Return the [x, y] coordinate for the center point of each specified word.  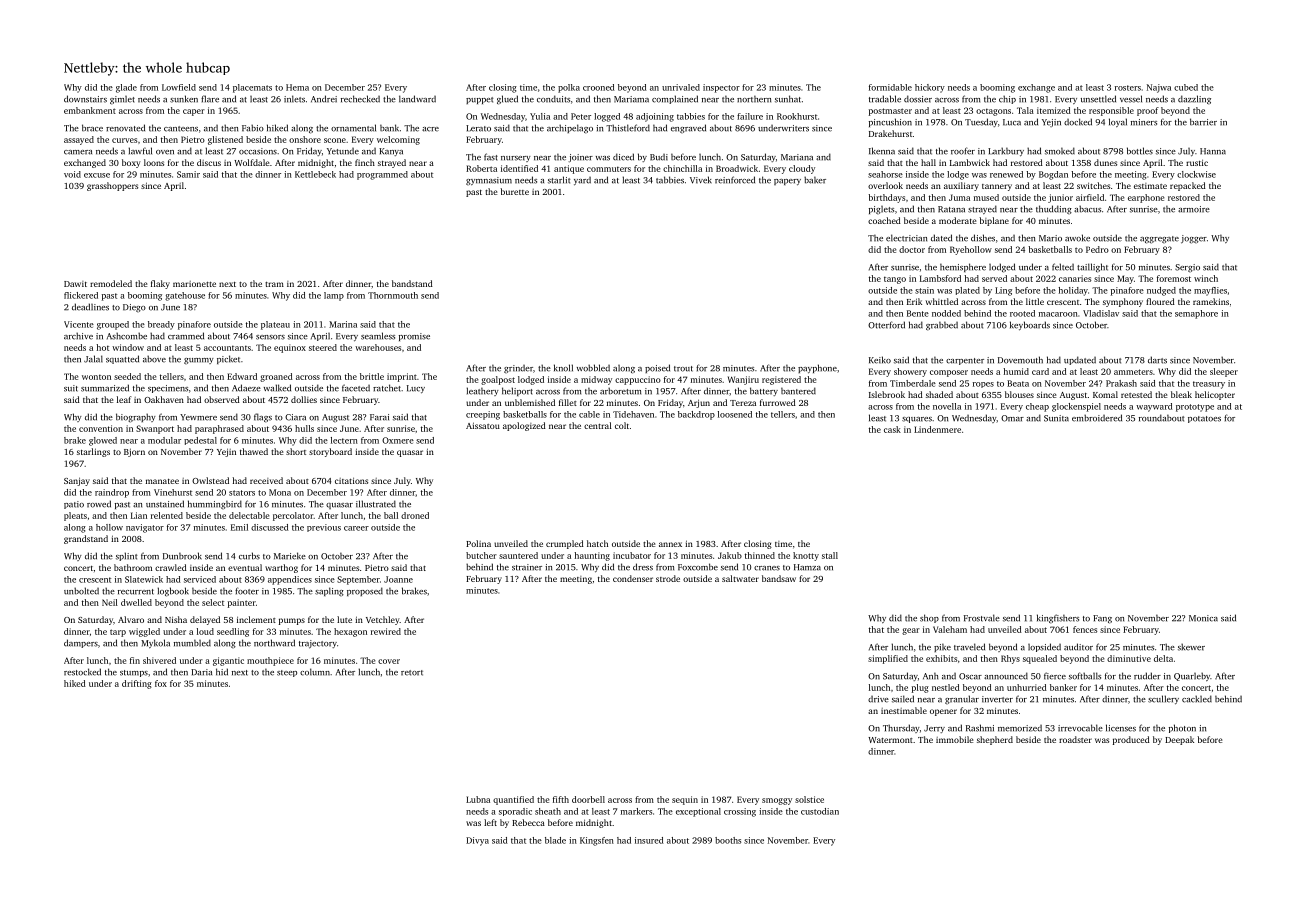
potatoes [1204, 419]
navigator [145, 528]
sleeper [1224, 372]
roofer [963, 151]
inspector [721, 88]
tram [274, 284]
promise [414, 337]
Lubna [478, 799]
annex [670, 544]
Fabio [253, 128]
